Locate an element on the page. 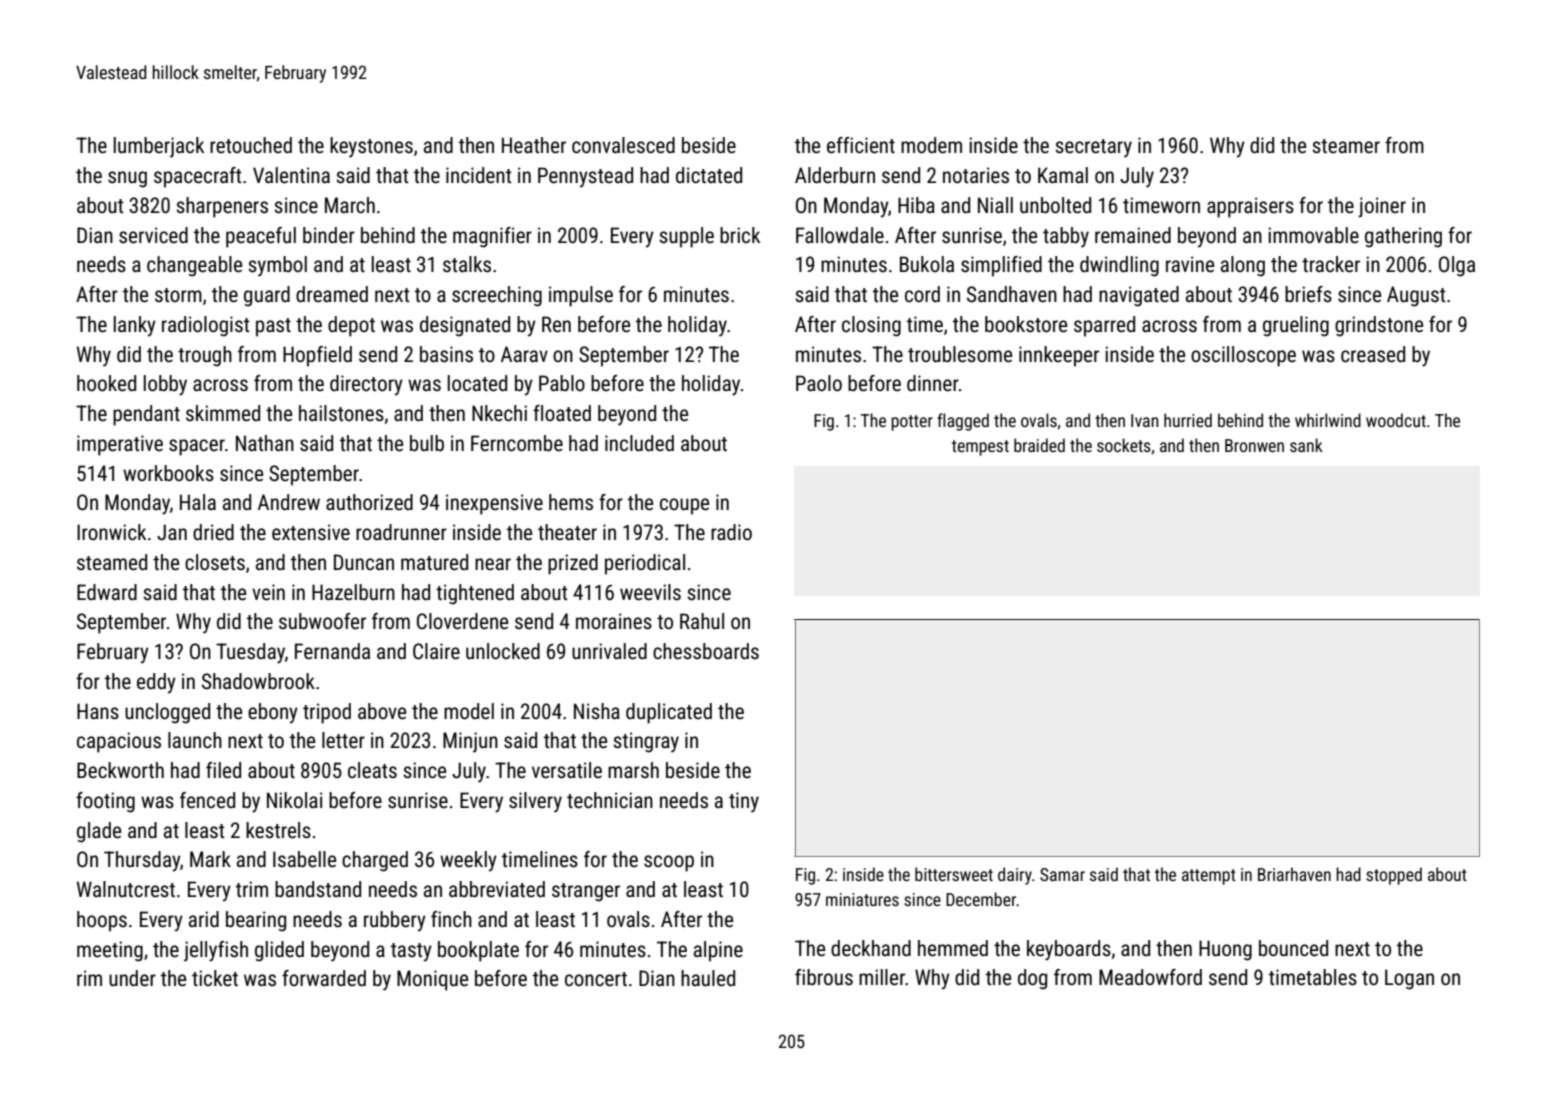 Image resolution: width=1556 pixels, height=1100 pixels. bounced is located at coordinates (1293, 948).
